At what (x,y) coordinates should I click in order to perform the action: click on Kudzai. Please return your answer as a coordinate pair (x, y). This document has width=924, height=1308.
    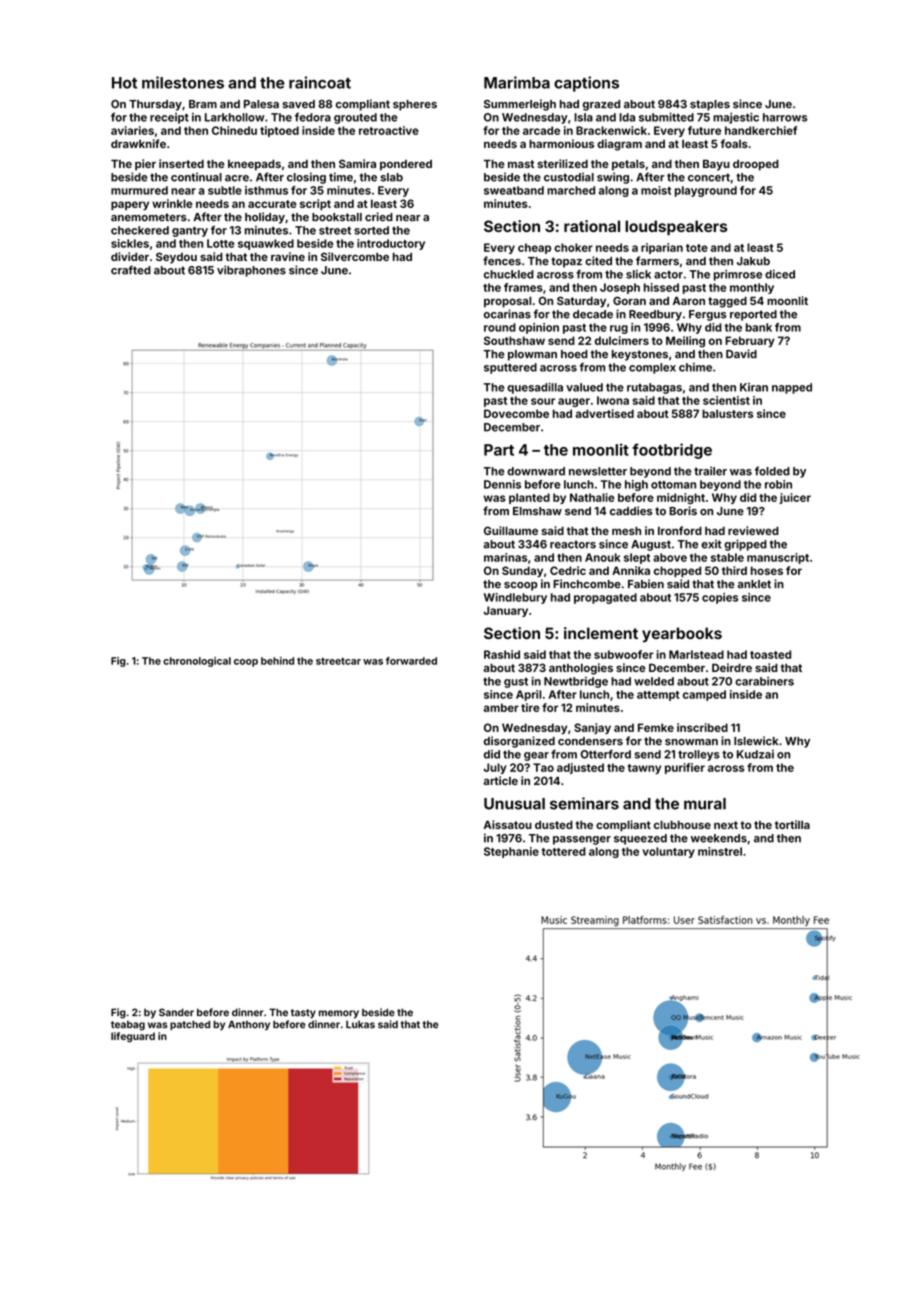
    Looking at the image, I should click on (755, 754).
